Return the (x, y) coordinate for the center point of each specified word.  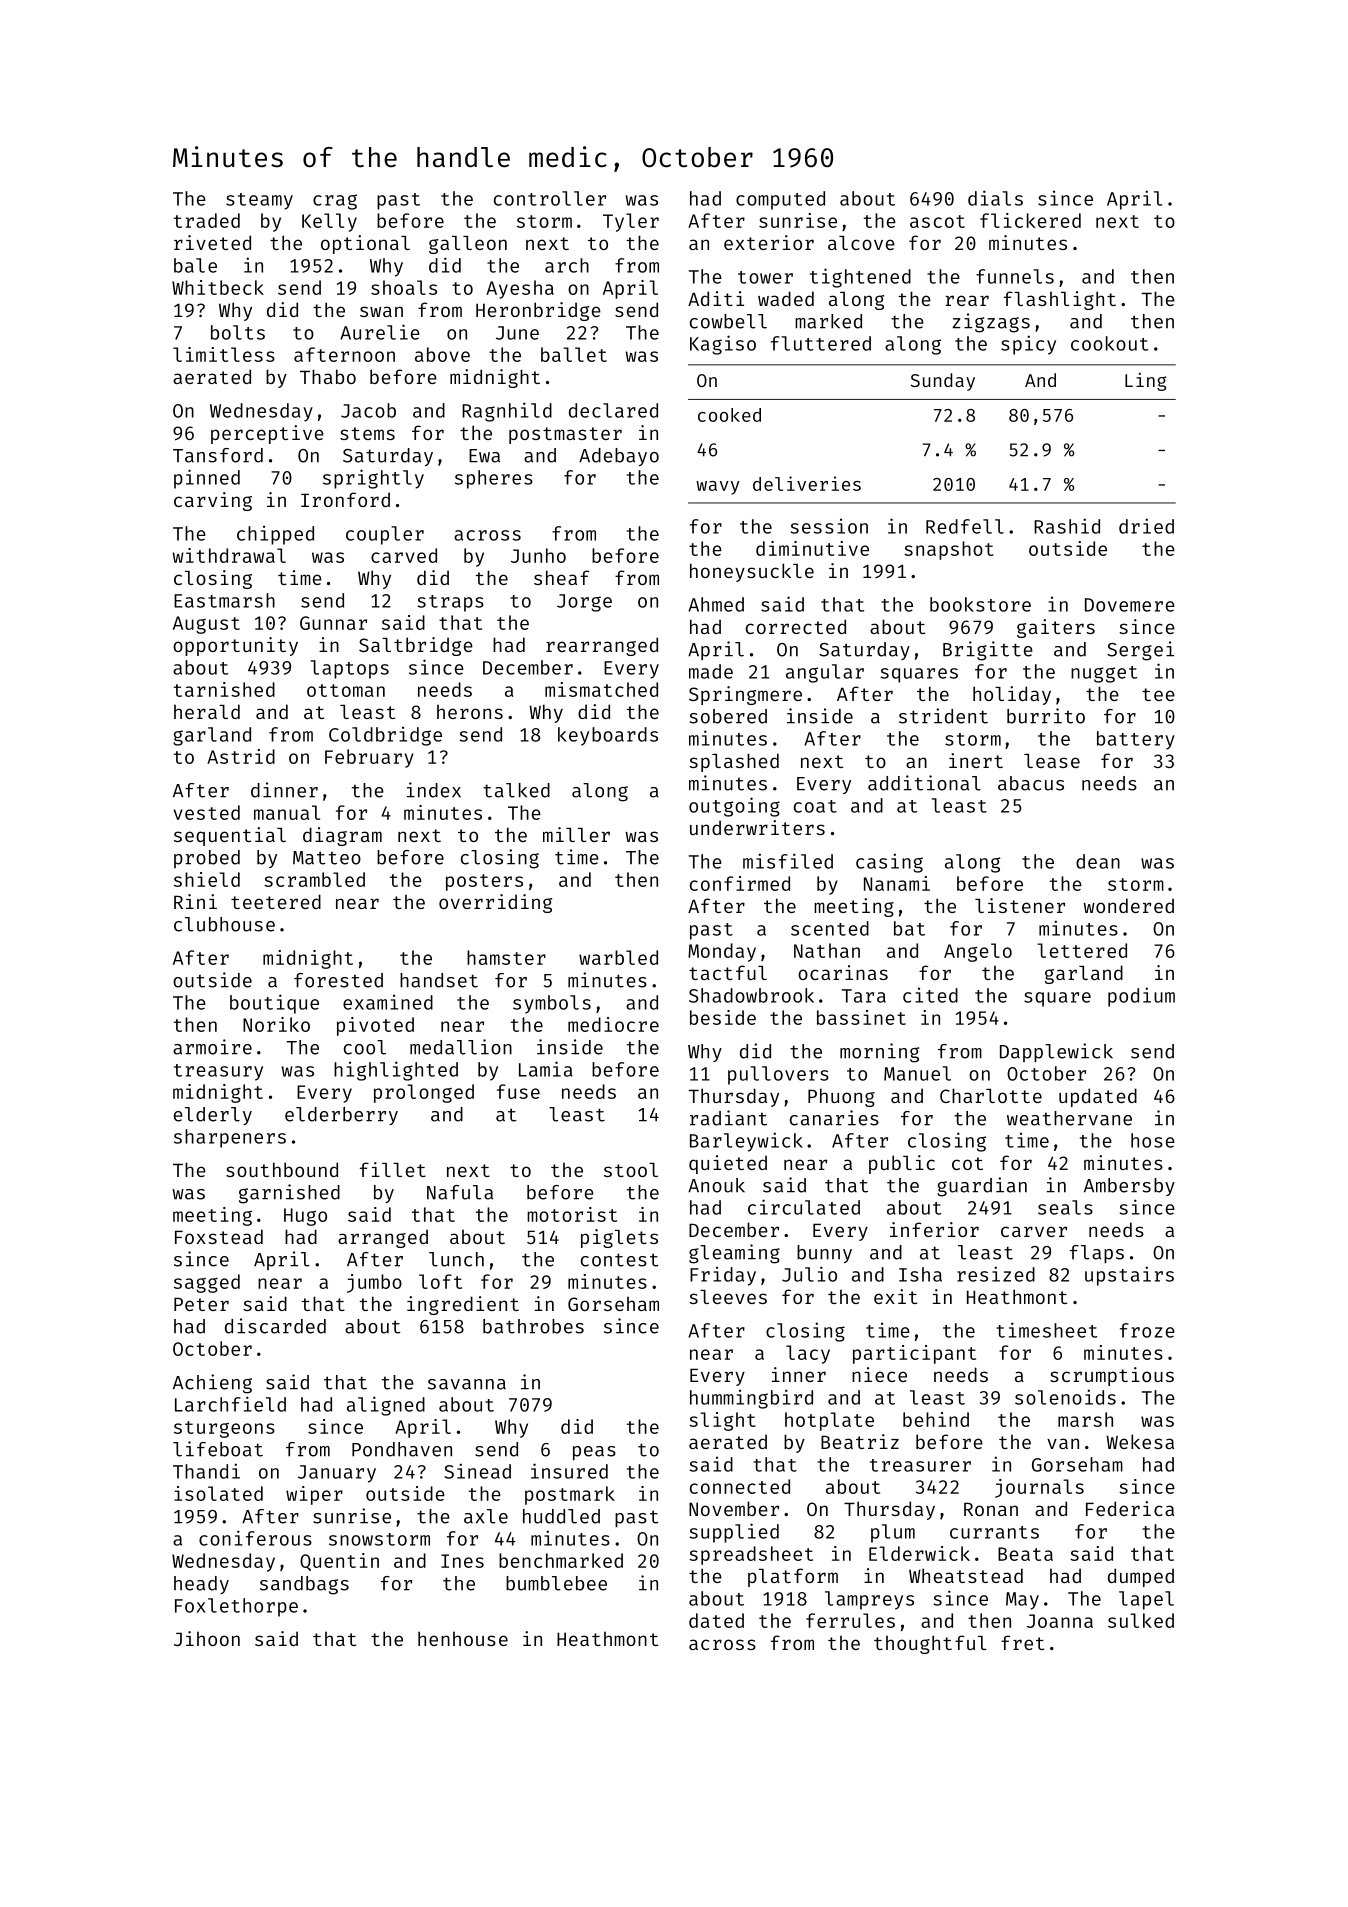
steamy (259, 201)
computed (780, 200)
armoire (212, 1047)
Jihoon (207, 1638)
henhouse (463, 1638)
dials (995, 198)
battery (1136, 740)
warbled (618, 957)
